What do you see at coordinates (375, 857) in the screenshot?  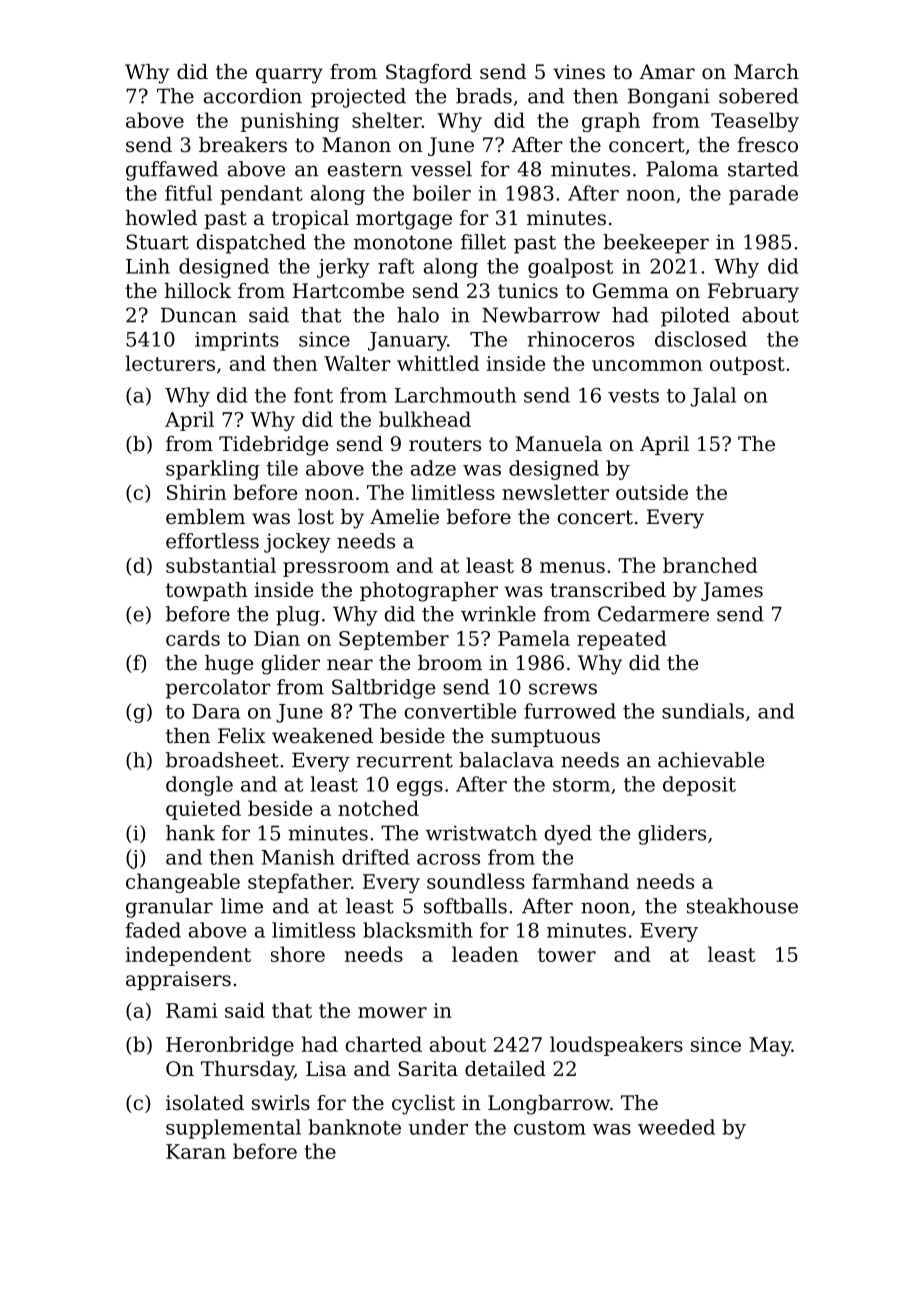 I see `drifted` at bounding box center [375, 857].
